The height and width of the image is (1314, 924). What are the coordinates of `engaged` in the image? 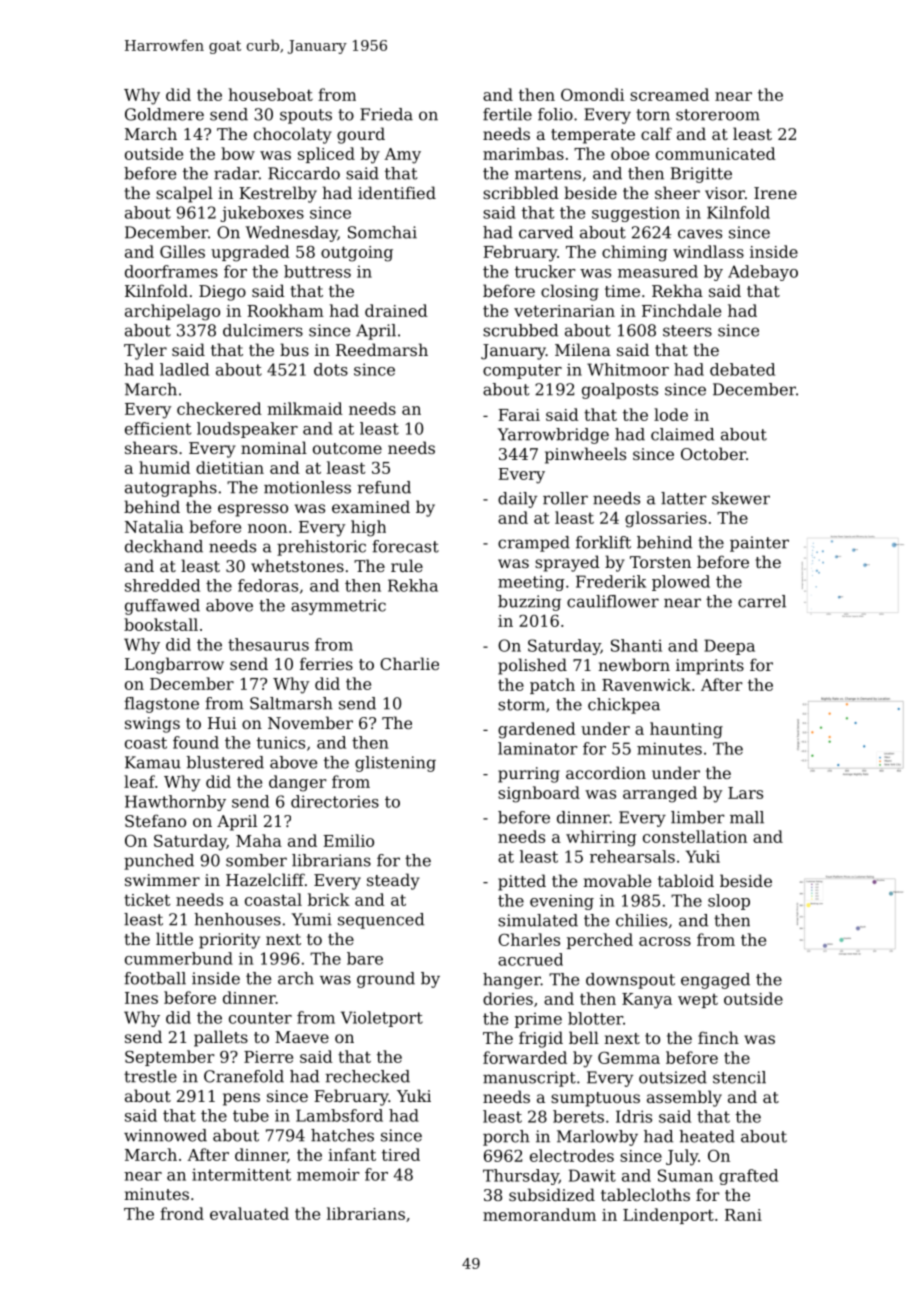 It's located at (715, 981).
